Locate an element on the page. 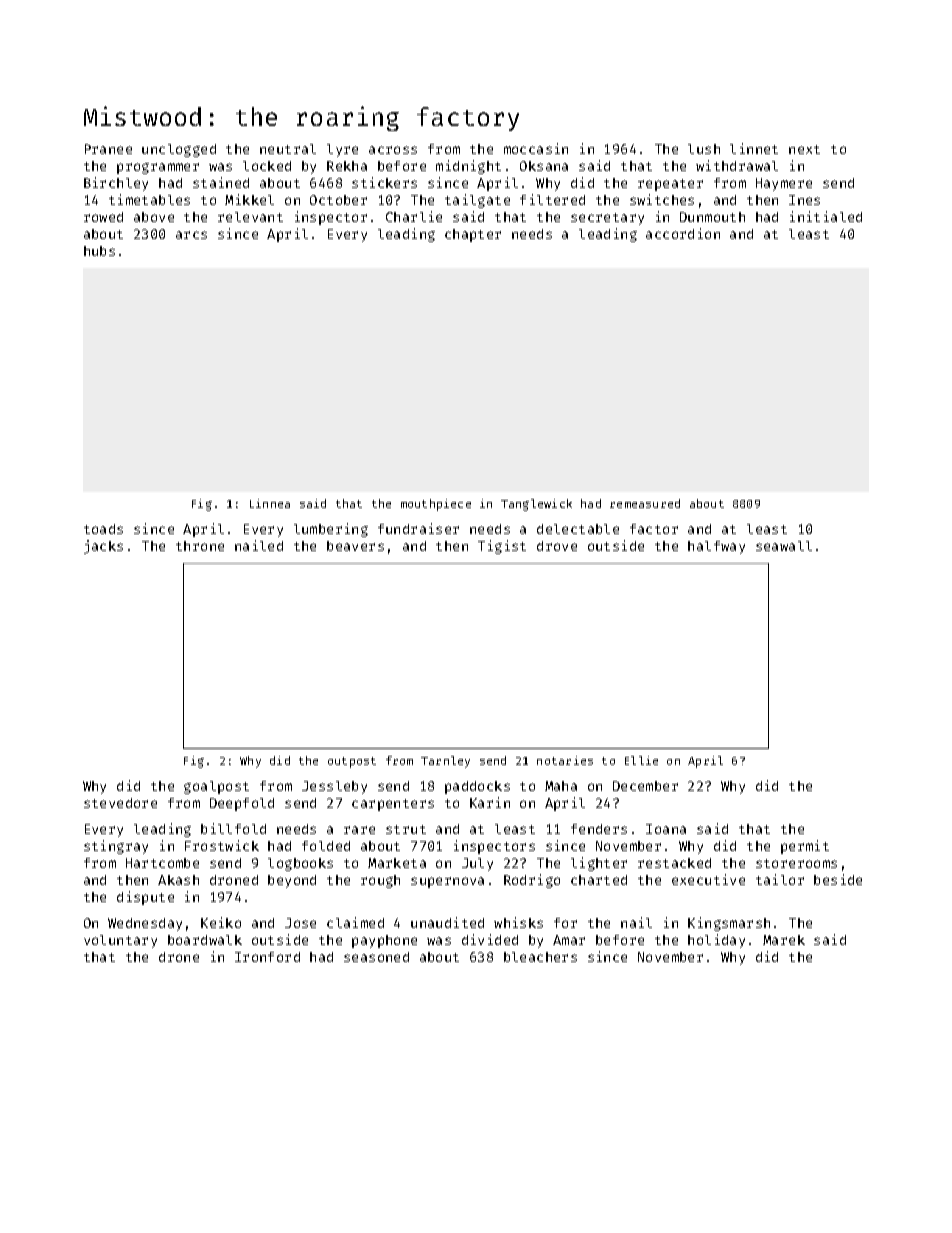 This document has height=1233, width=952. toads is located at coordinates (103, 529).
